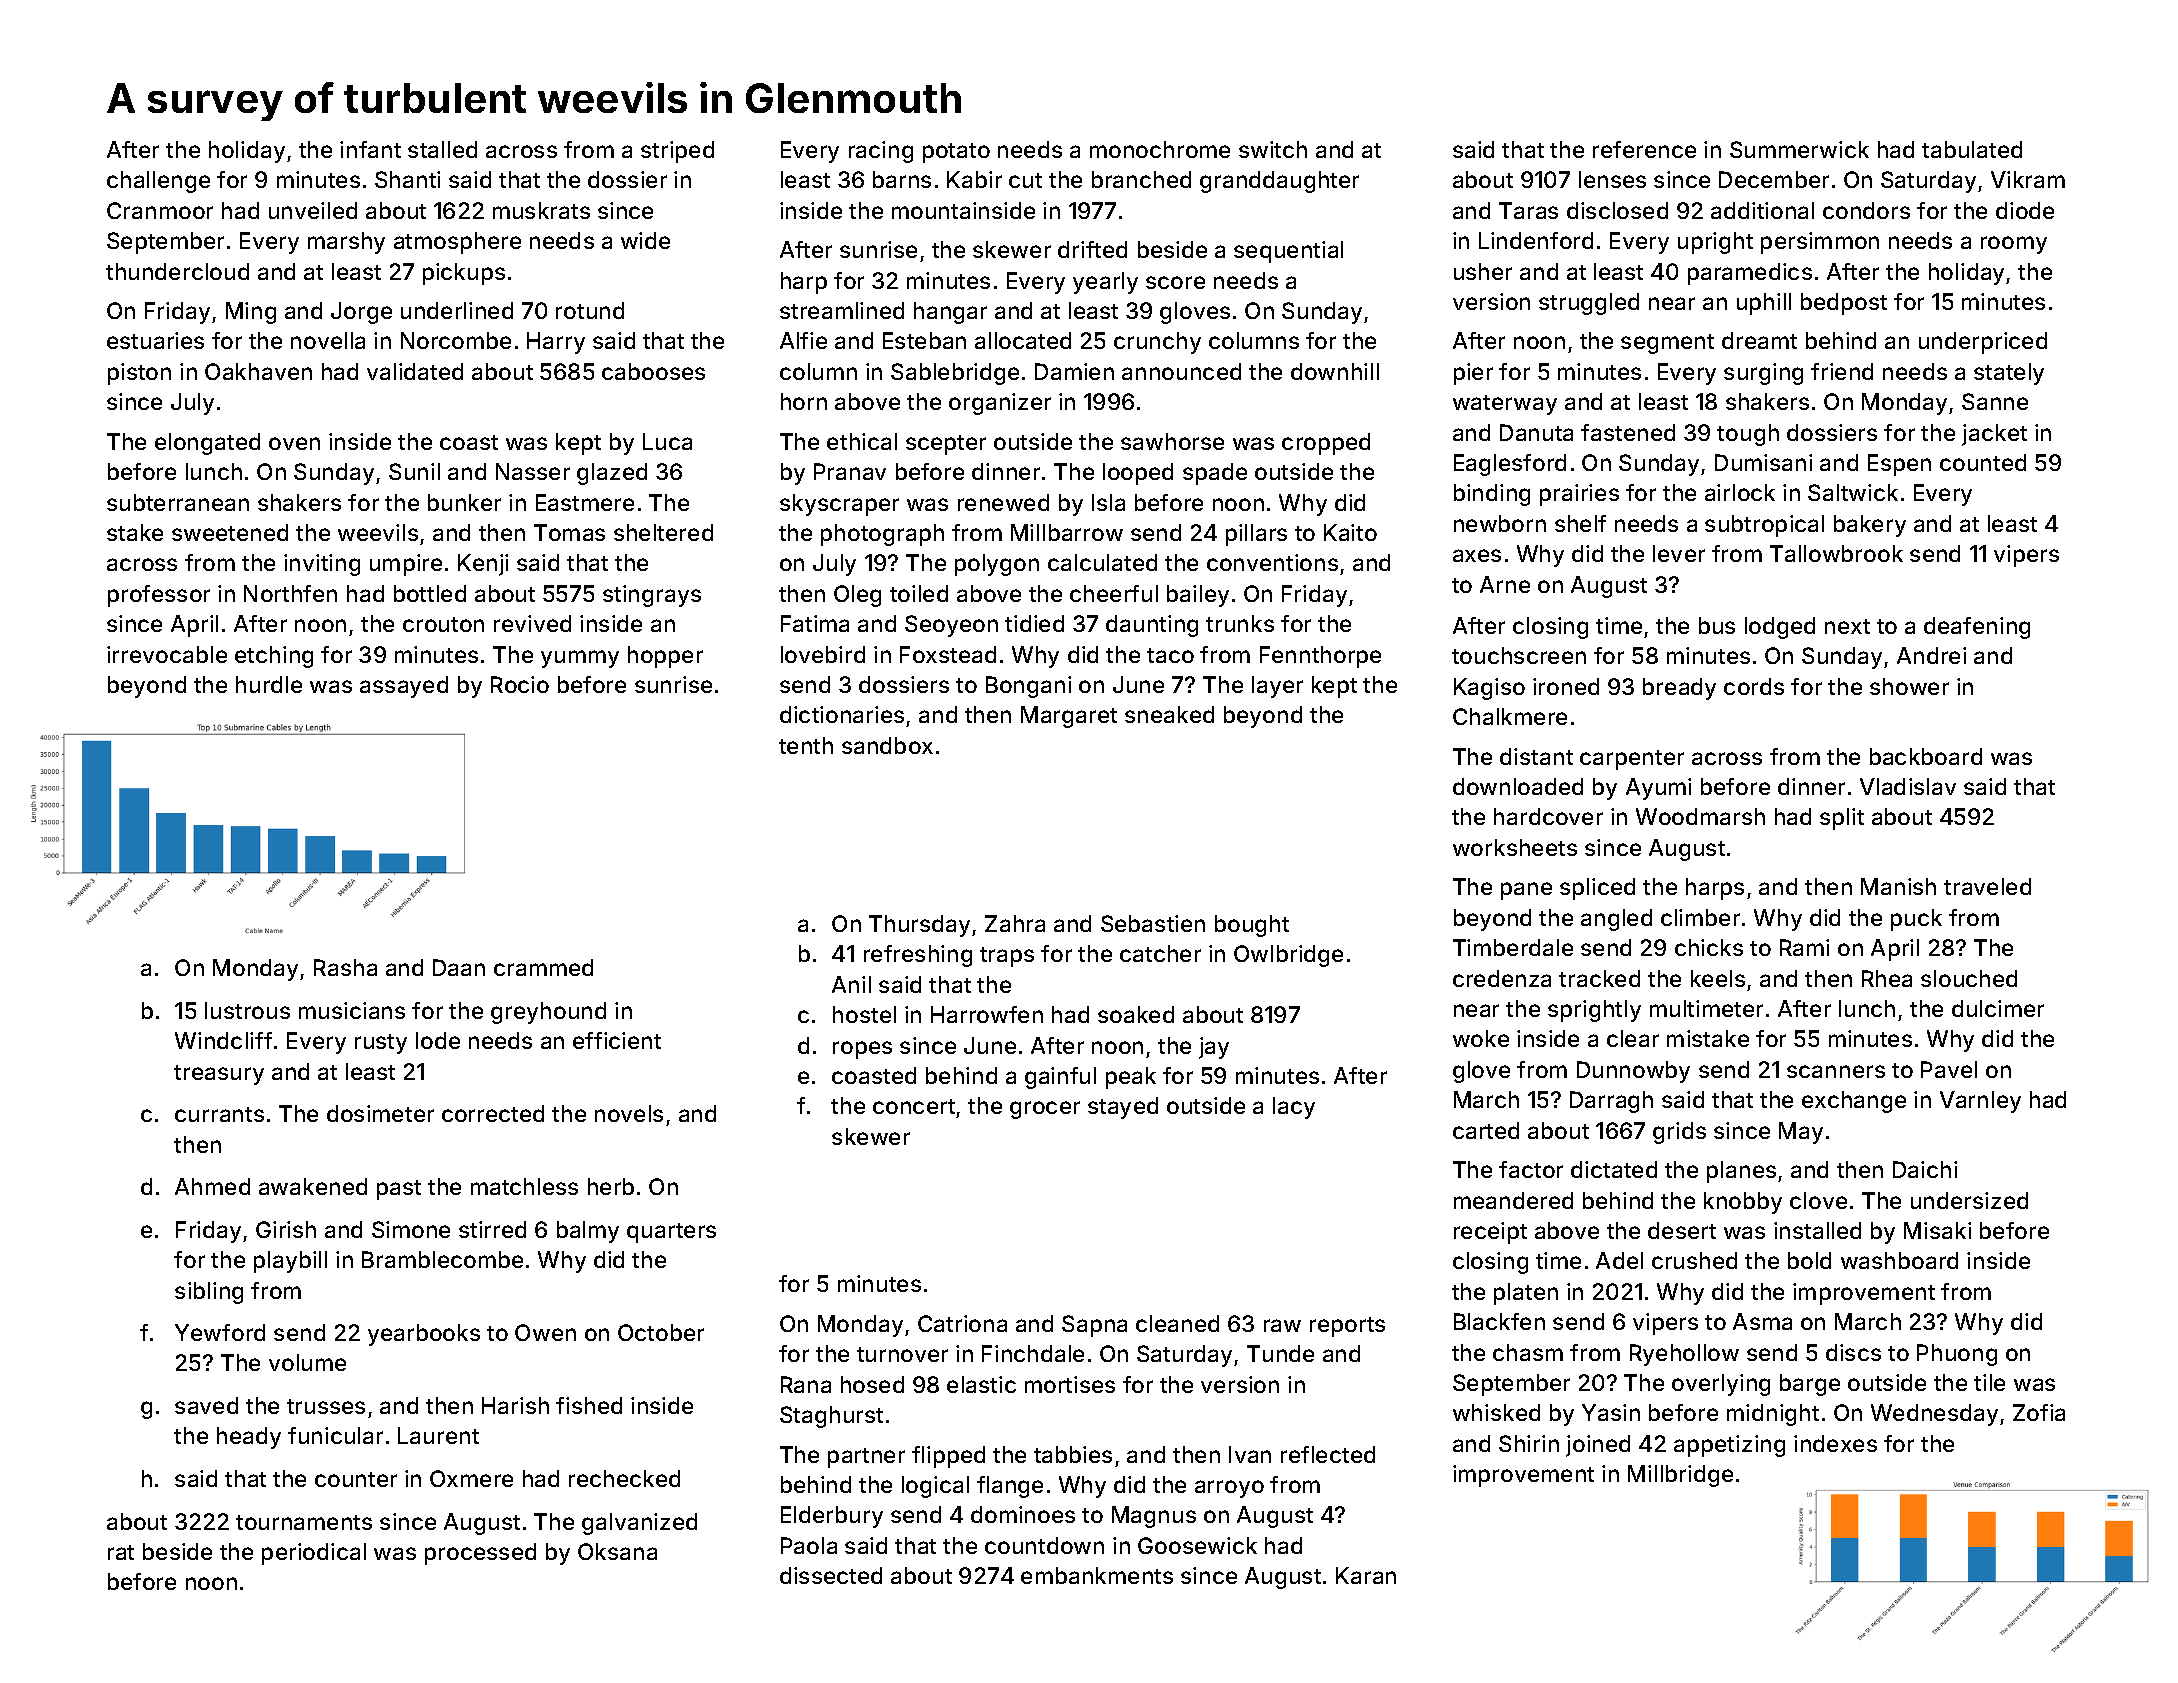 This screenshot has width=2178, height=1683. What do you see at coordinates (269, 684) in the screenshot?
I see `hurdle` at bounding box center [269, 684].
